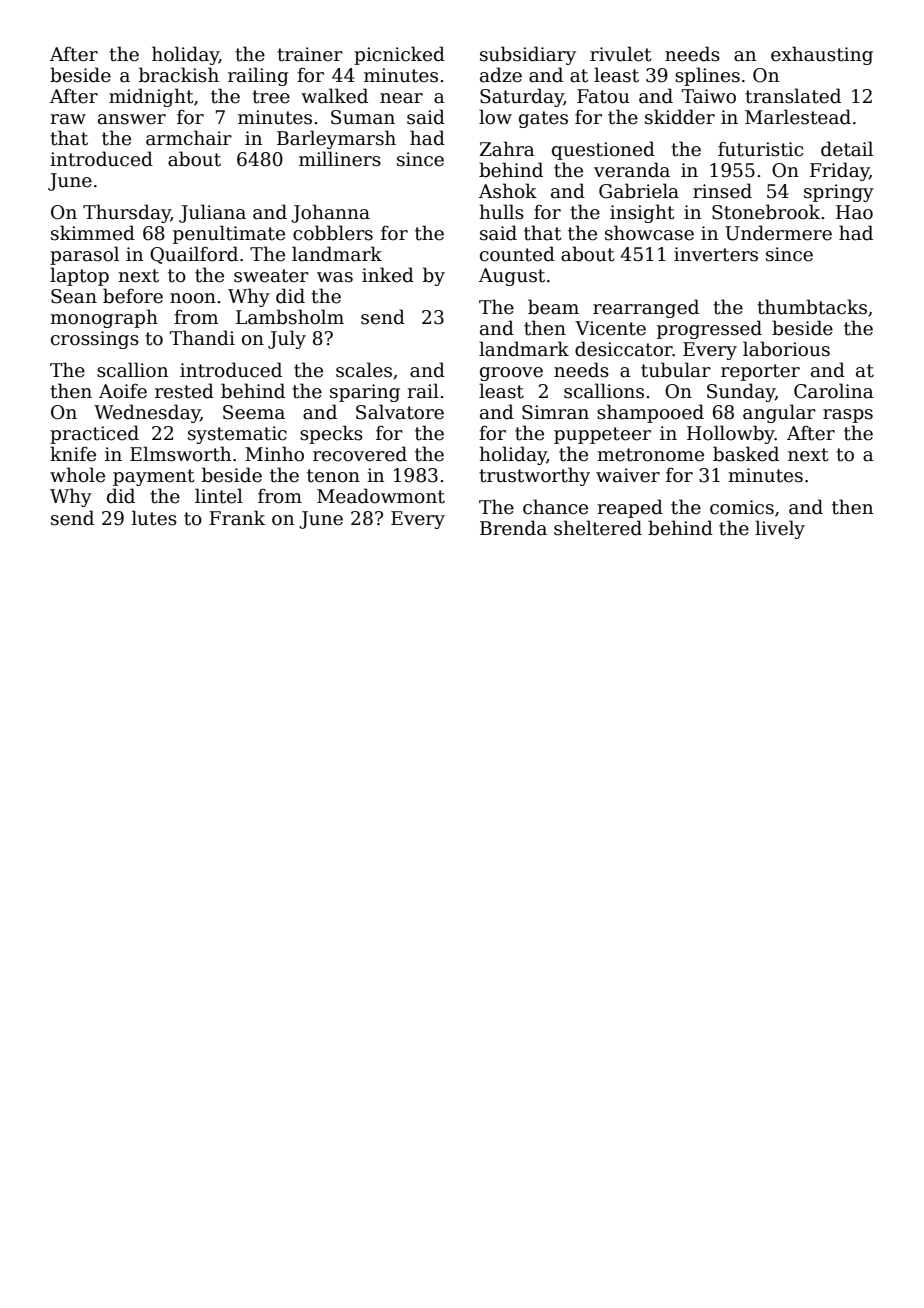 The height and width of the screenshot is (1308, 924). I want to click on exhausting, so click(822, 55).
